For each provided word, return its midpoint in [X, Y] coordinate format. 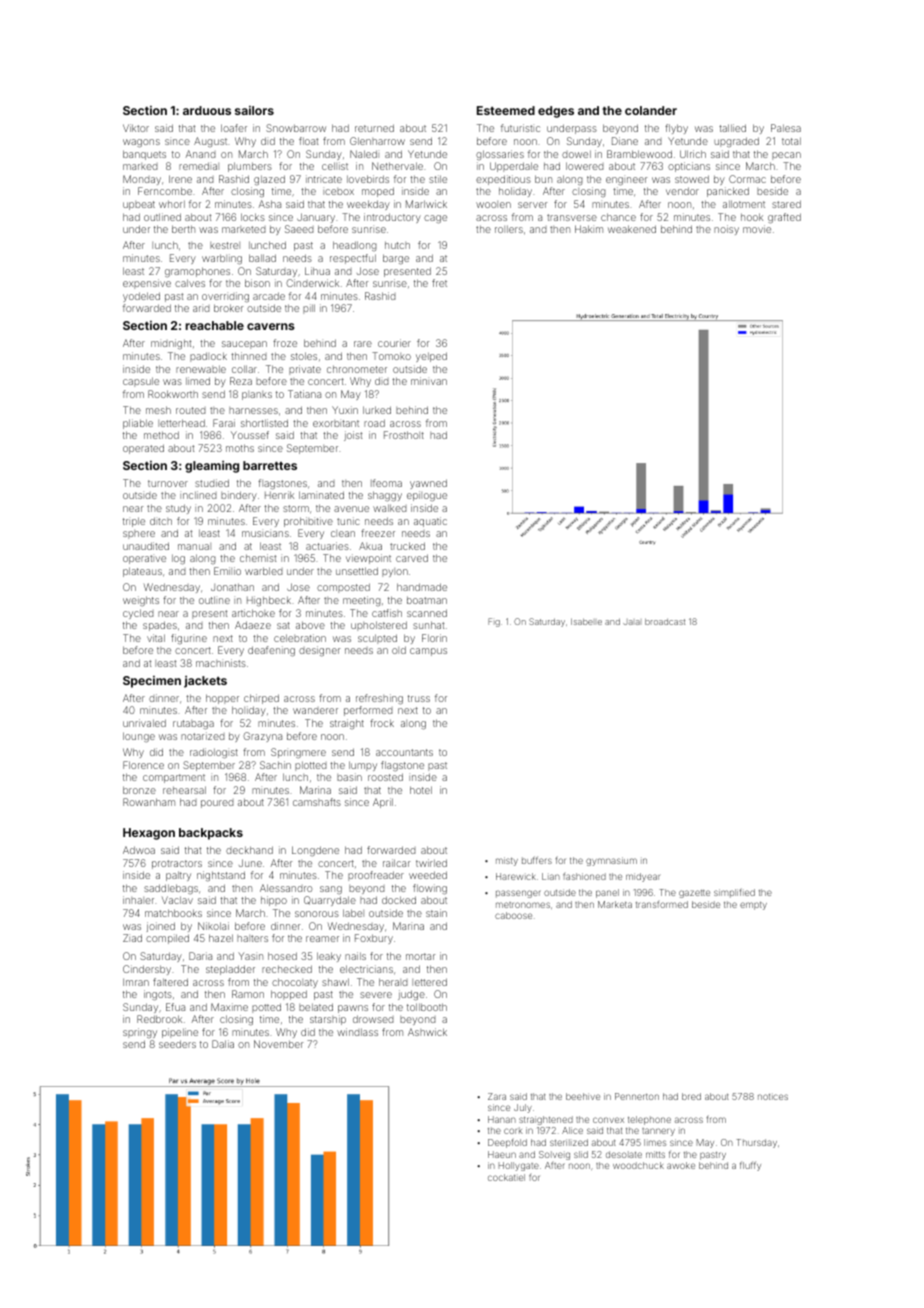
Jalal [631, 622]
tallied [732, 128]
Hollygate [519, 1166]
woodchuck [638, 1165]
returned [374, 128]
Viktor [136, 128]
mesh [158, 410]
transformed [662, 904]
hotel [421, 790]
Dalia [223, 1044]
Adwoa [139, 850]
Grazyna [262, 737]
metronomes [523, 905]
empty [753, 906]
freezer [378, 533]
